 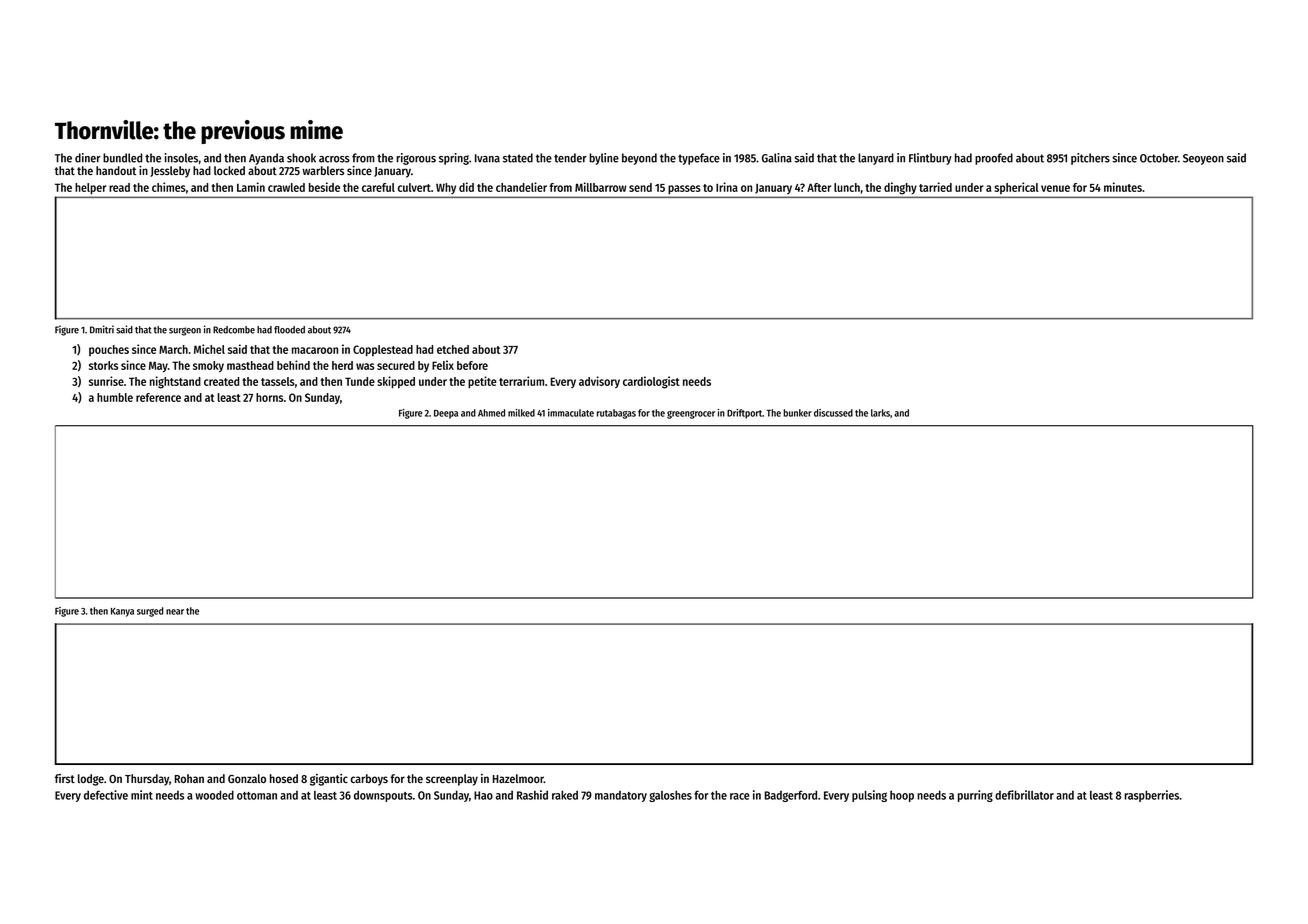 I want to click on larks, so click(x=880, y=413).
